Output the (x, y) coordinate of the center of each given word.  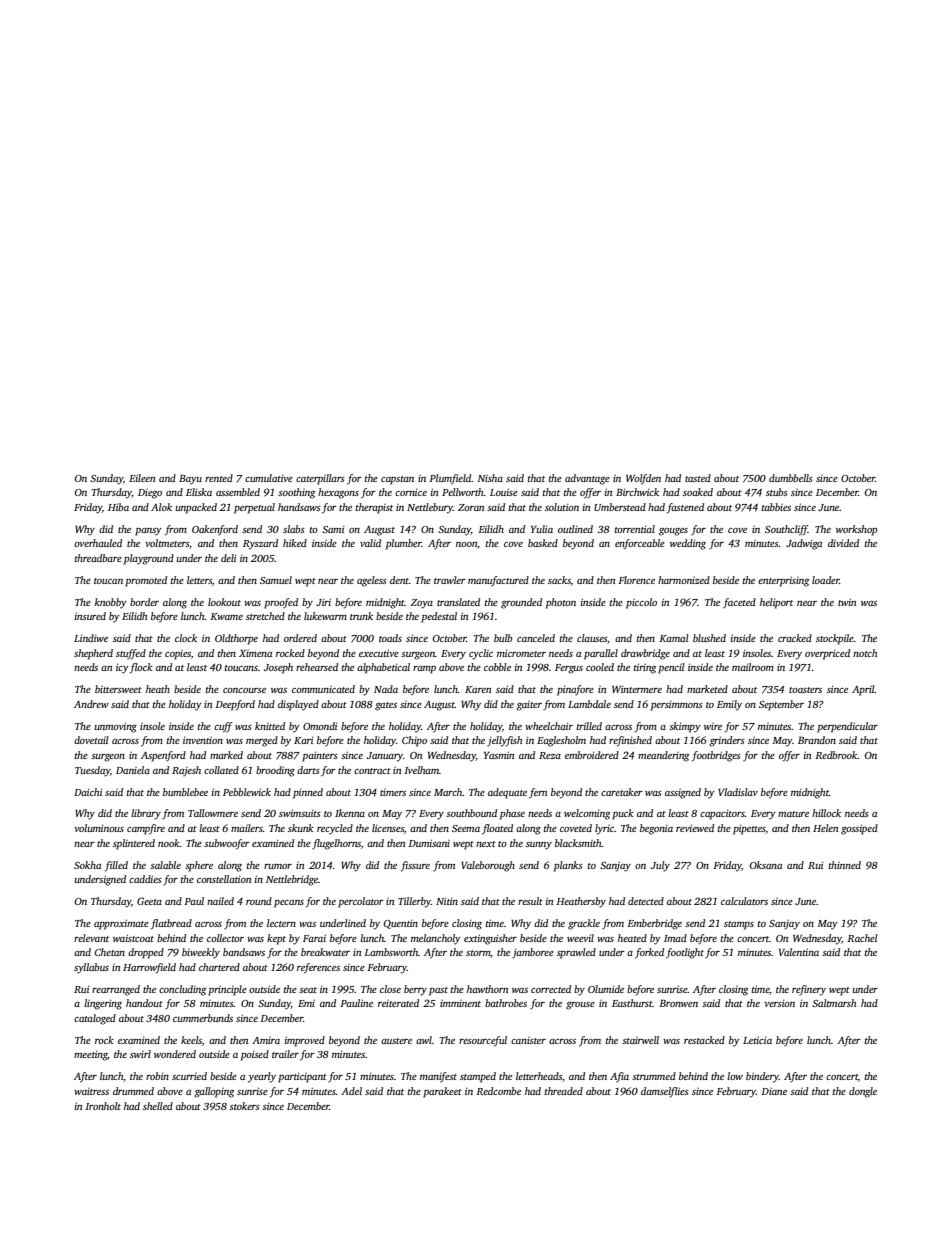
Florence (636, 580)
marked (226, 755)
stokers (244, 1106)
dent (399, 580)
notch (865, 653)
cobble (497, 667)
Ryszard (260, 544)
